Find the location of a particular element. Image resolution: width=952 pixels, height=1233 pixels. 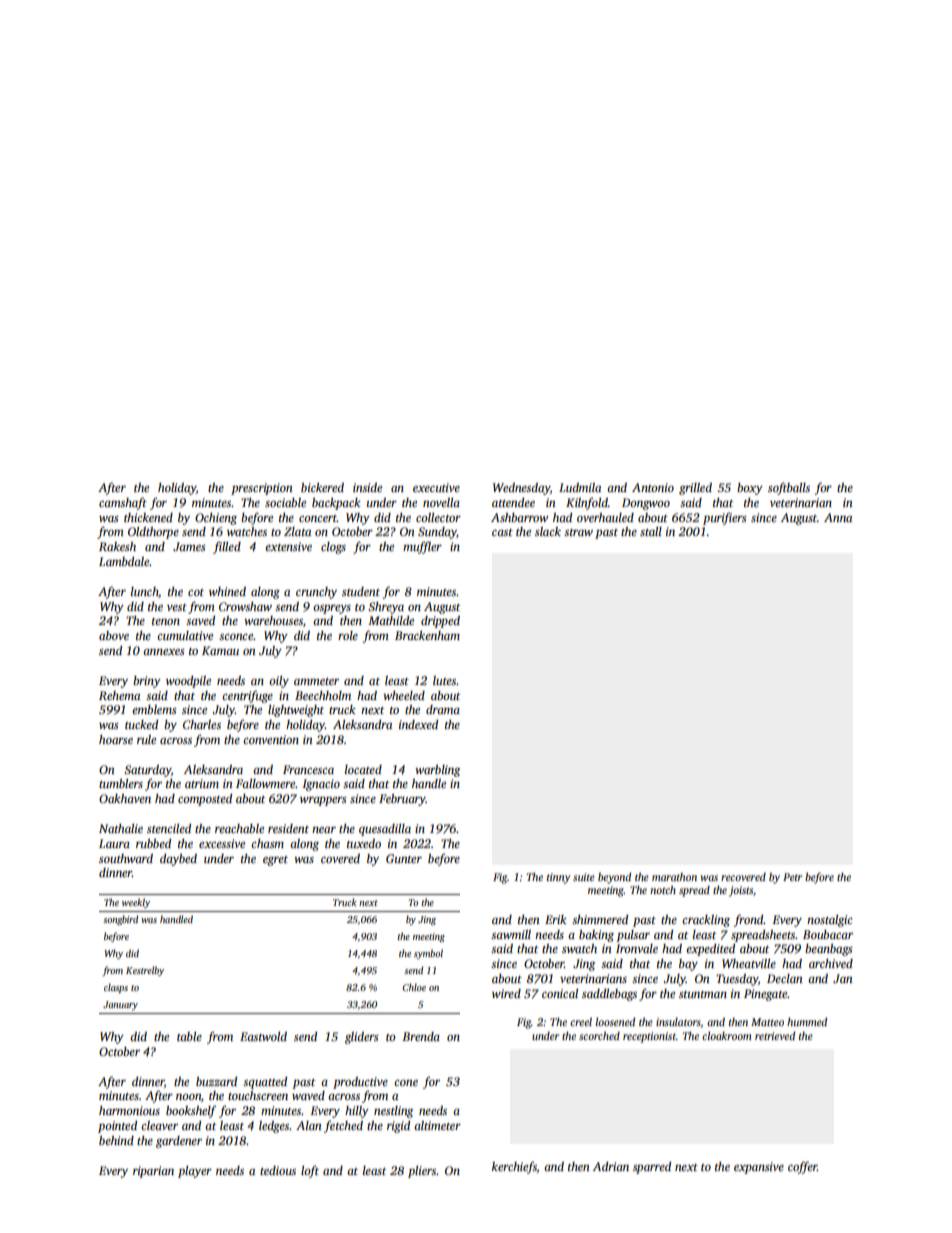

Chloe is located at coordinates (414, 987).
